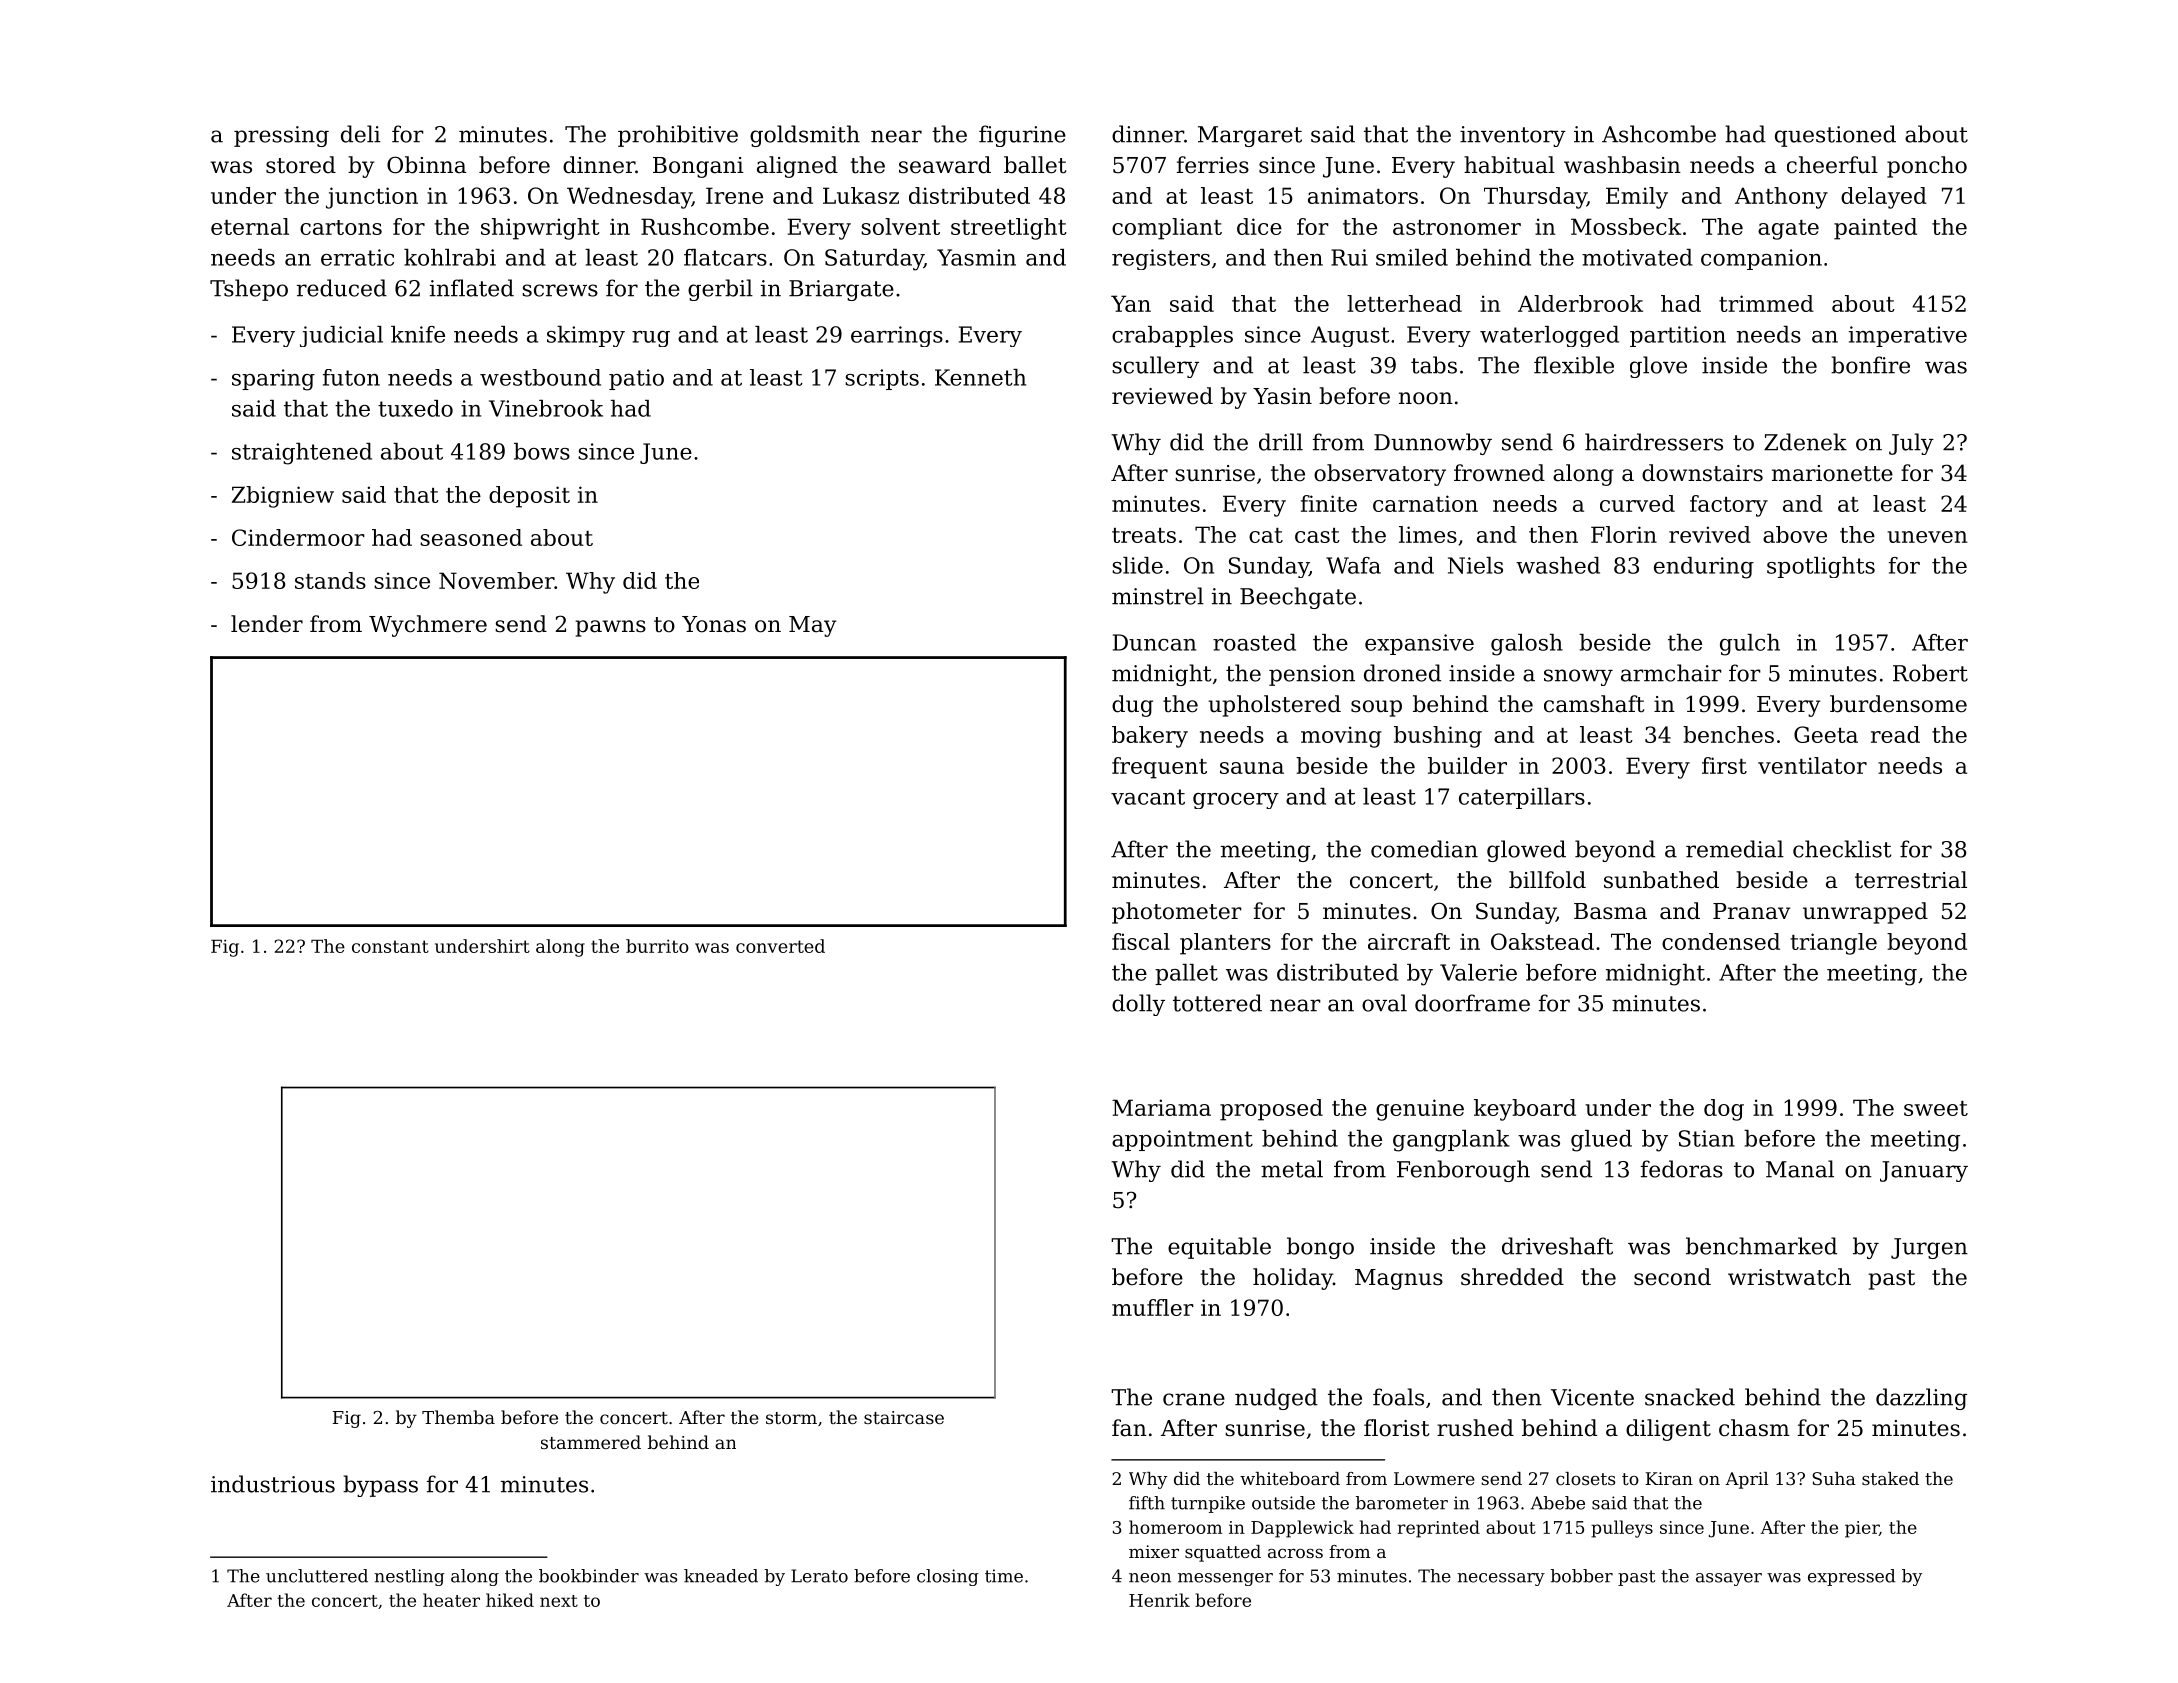 The width and height of the screenshot is (2178, 1683). What do you see at coordinates (1812, 765) in the screenshot?
I see `ventilator` at bounding box center [1812, 765].
